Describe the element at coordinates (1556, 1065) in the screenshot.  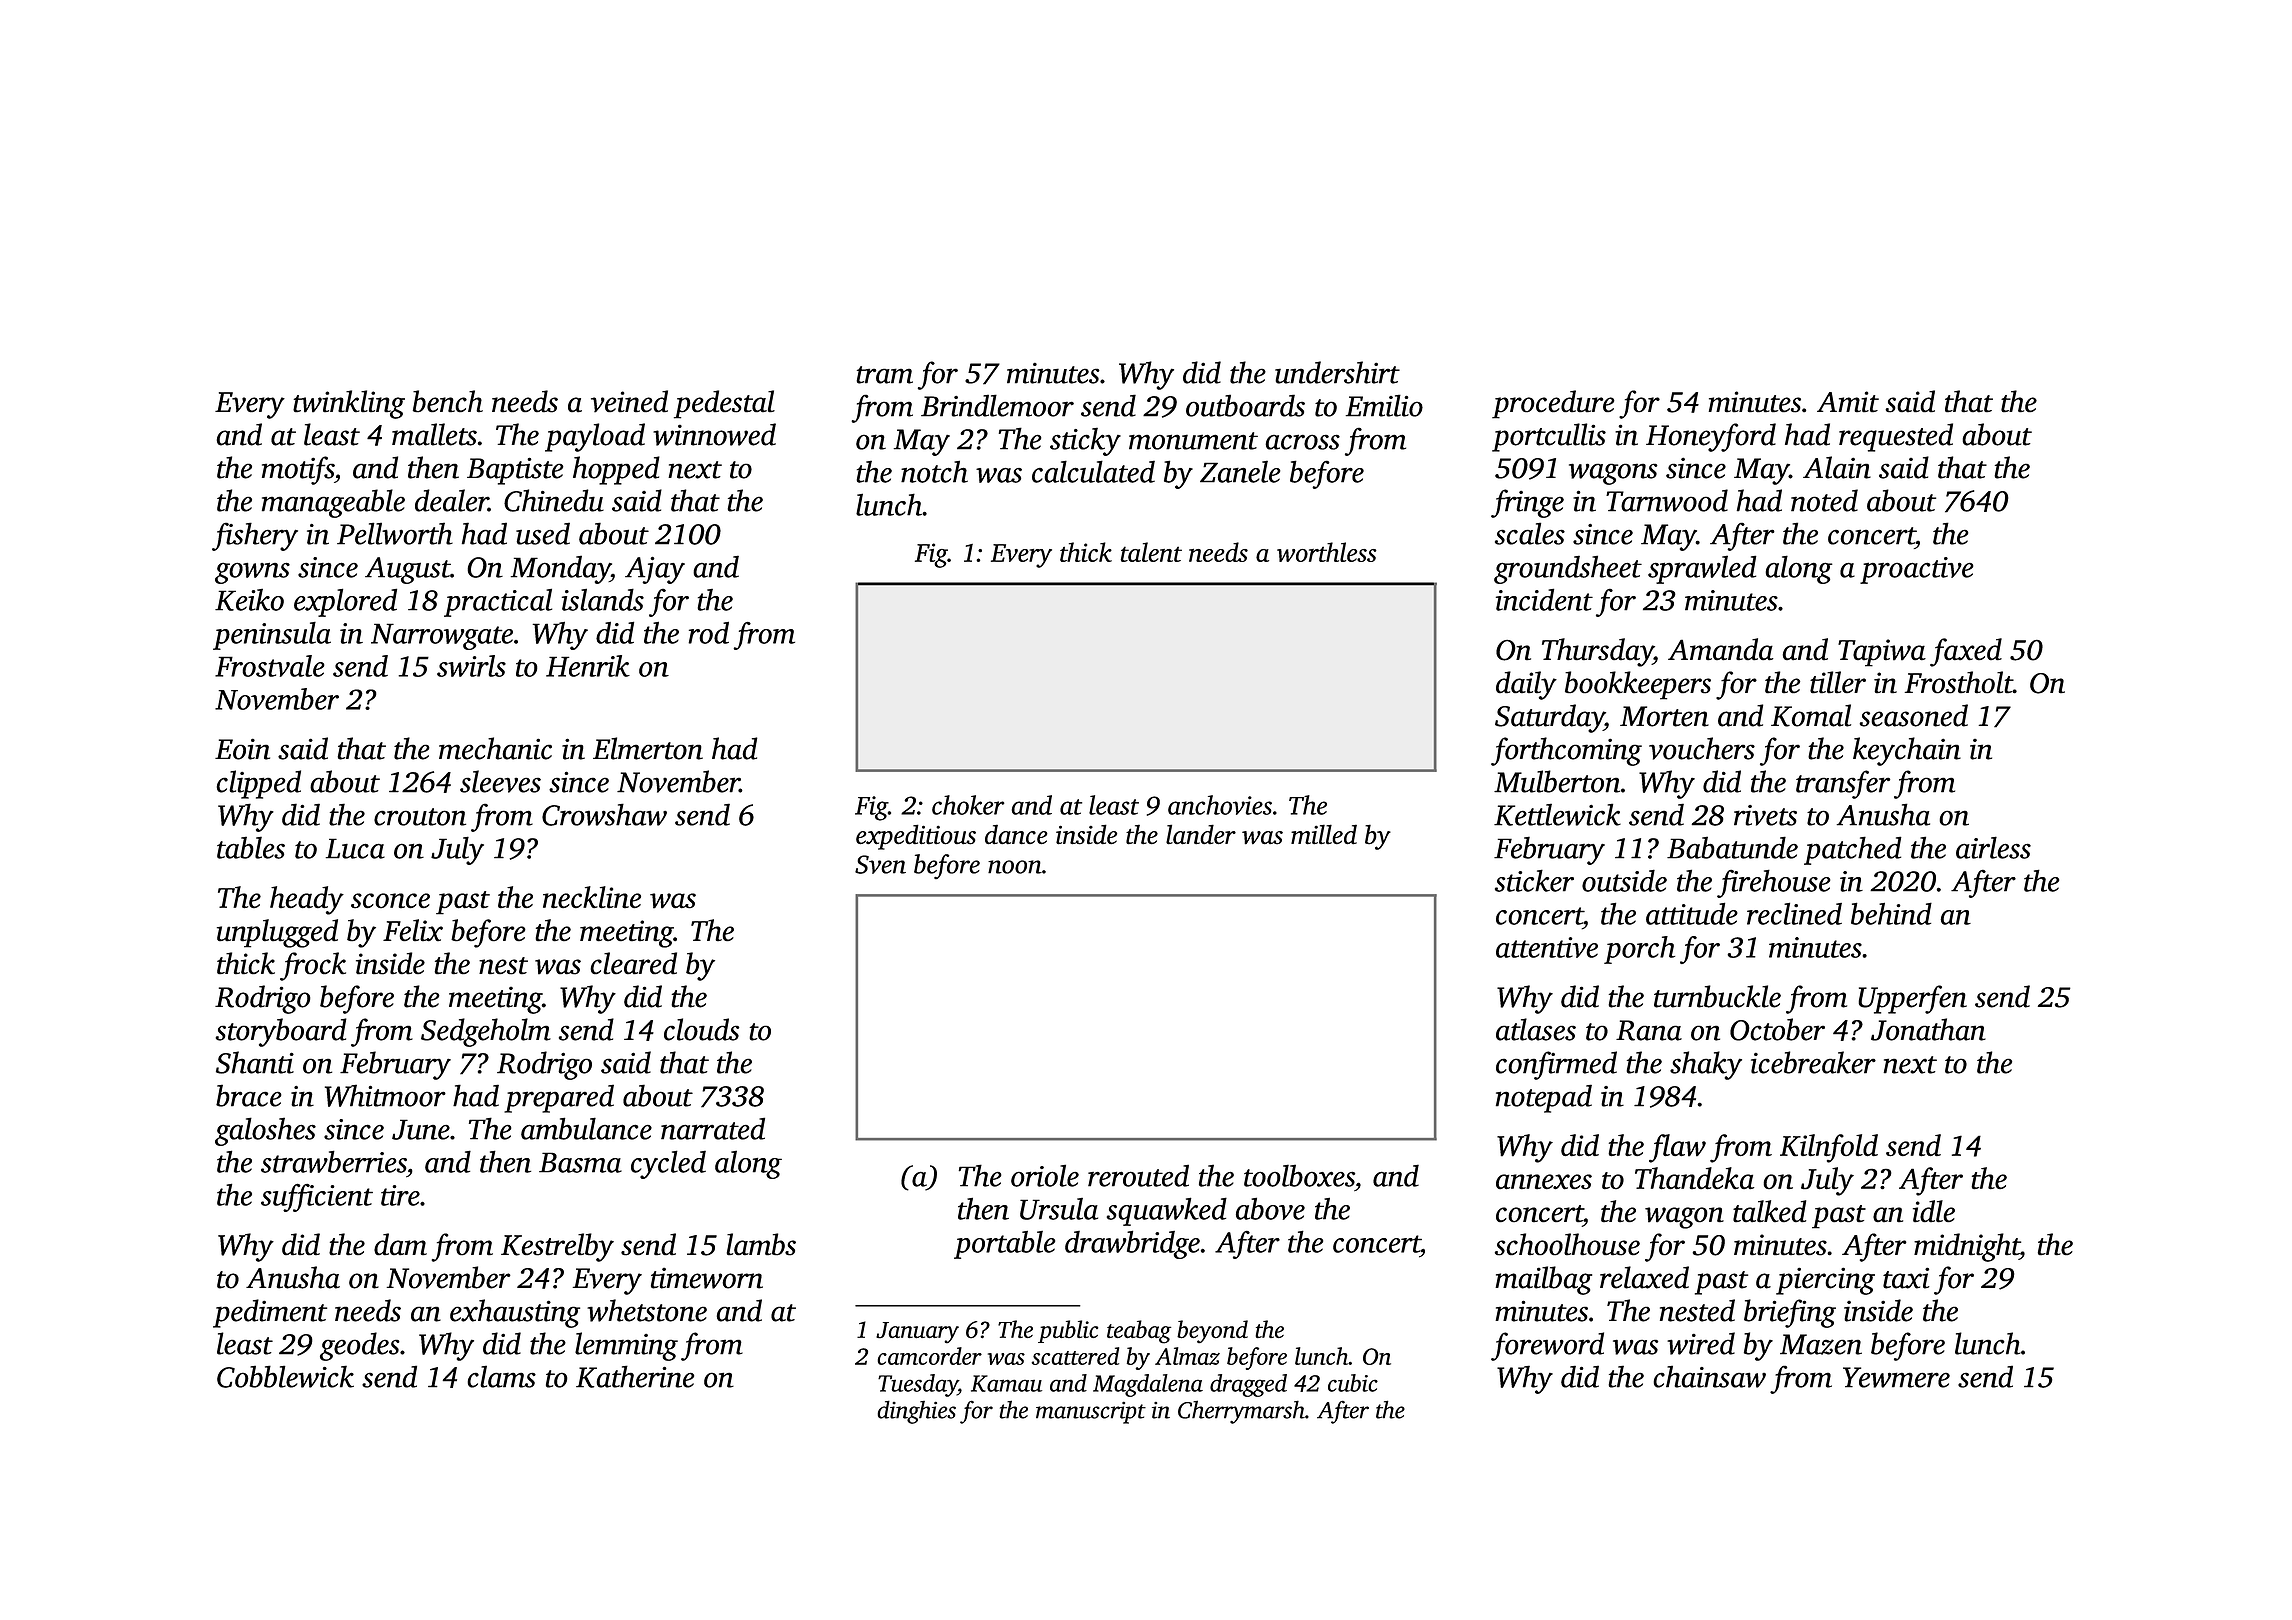
I see `confirmed` at that location.
